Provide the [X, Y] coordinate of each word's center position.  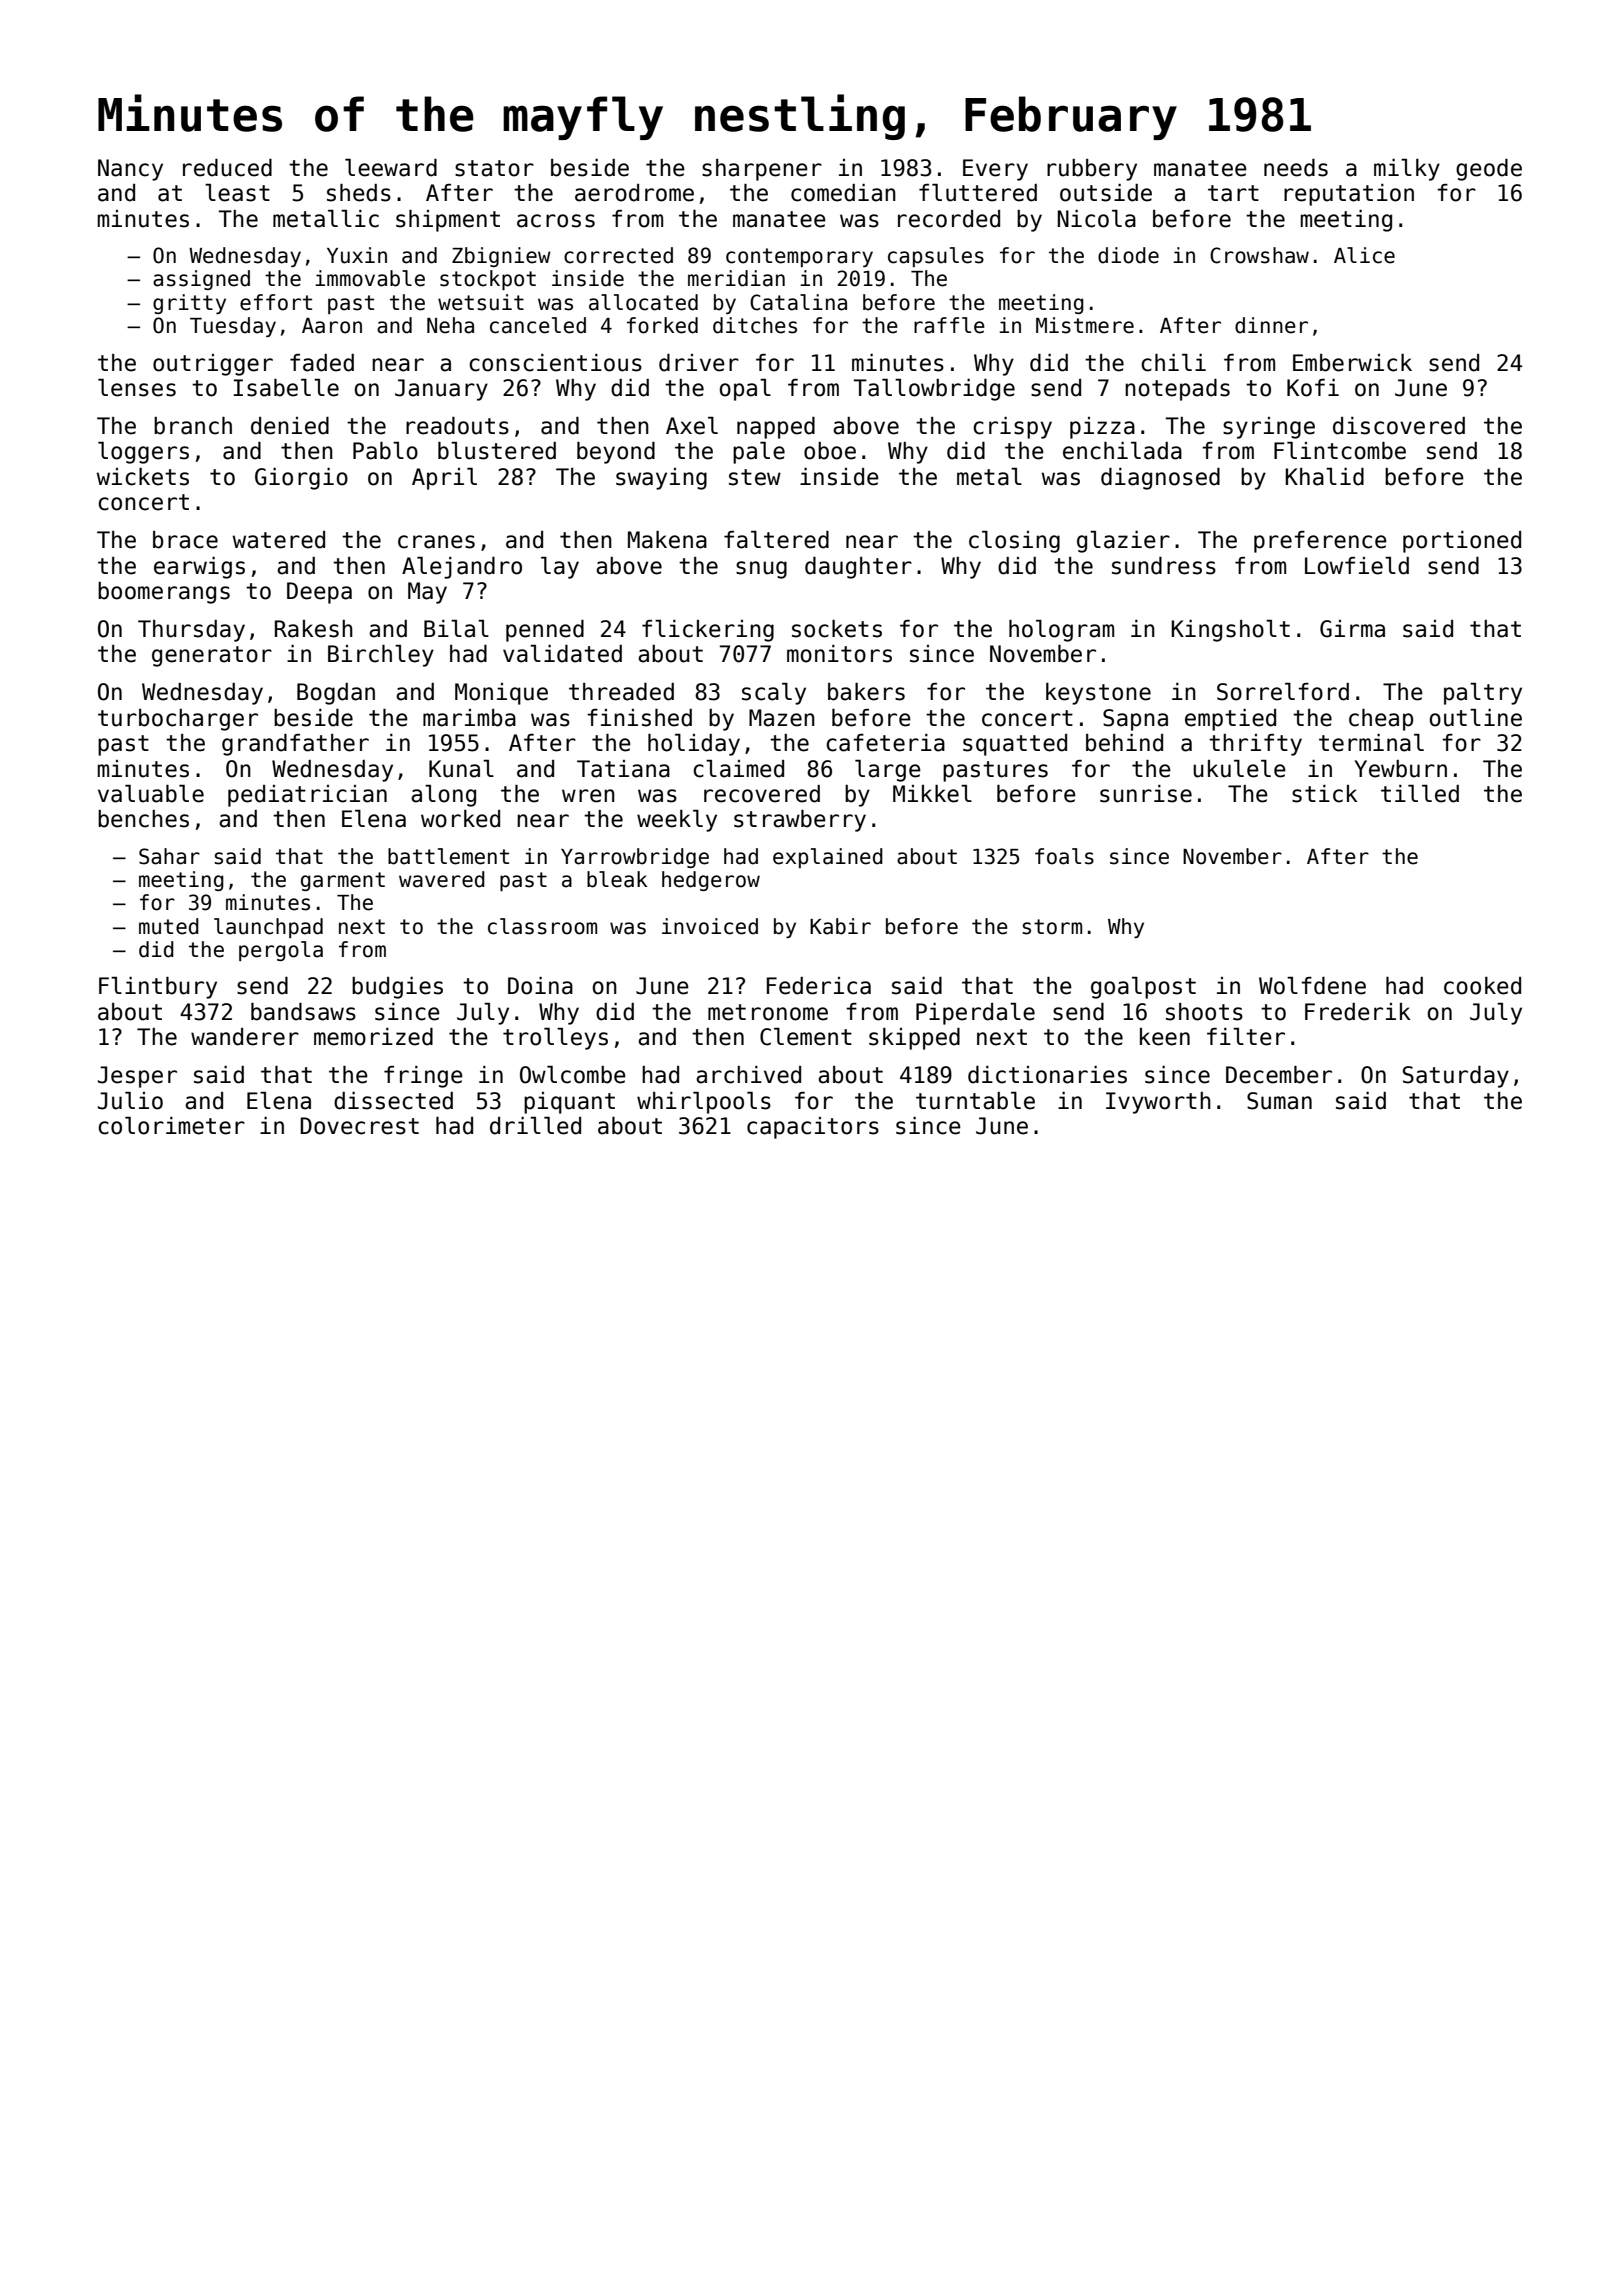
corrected [618, 255]
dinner [1271, 325]
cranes [436, 542]
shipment [448, 221]
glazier [1123, 542]
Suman [1279, 1101]
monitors [839, 654]
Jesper [137, 1077]
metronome [768, 1012]
